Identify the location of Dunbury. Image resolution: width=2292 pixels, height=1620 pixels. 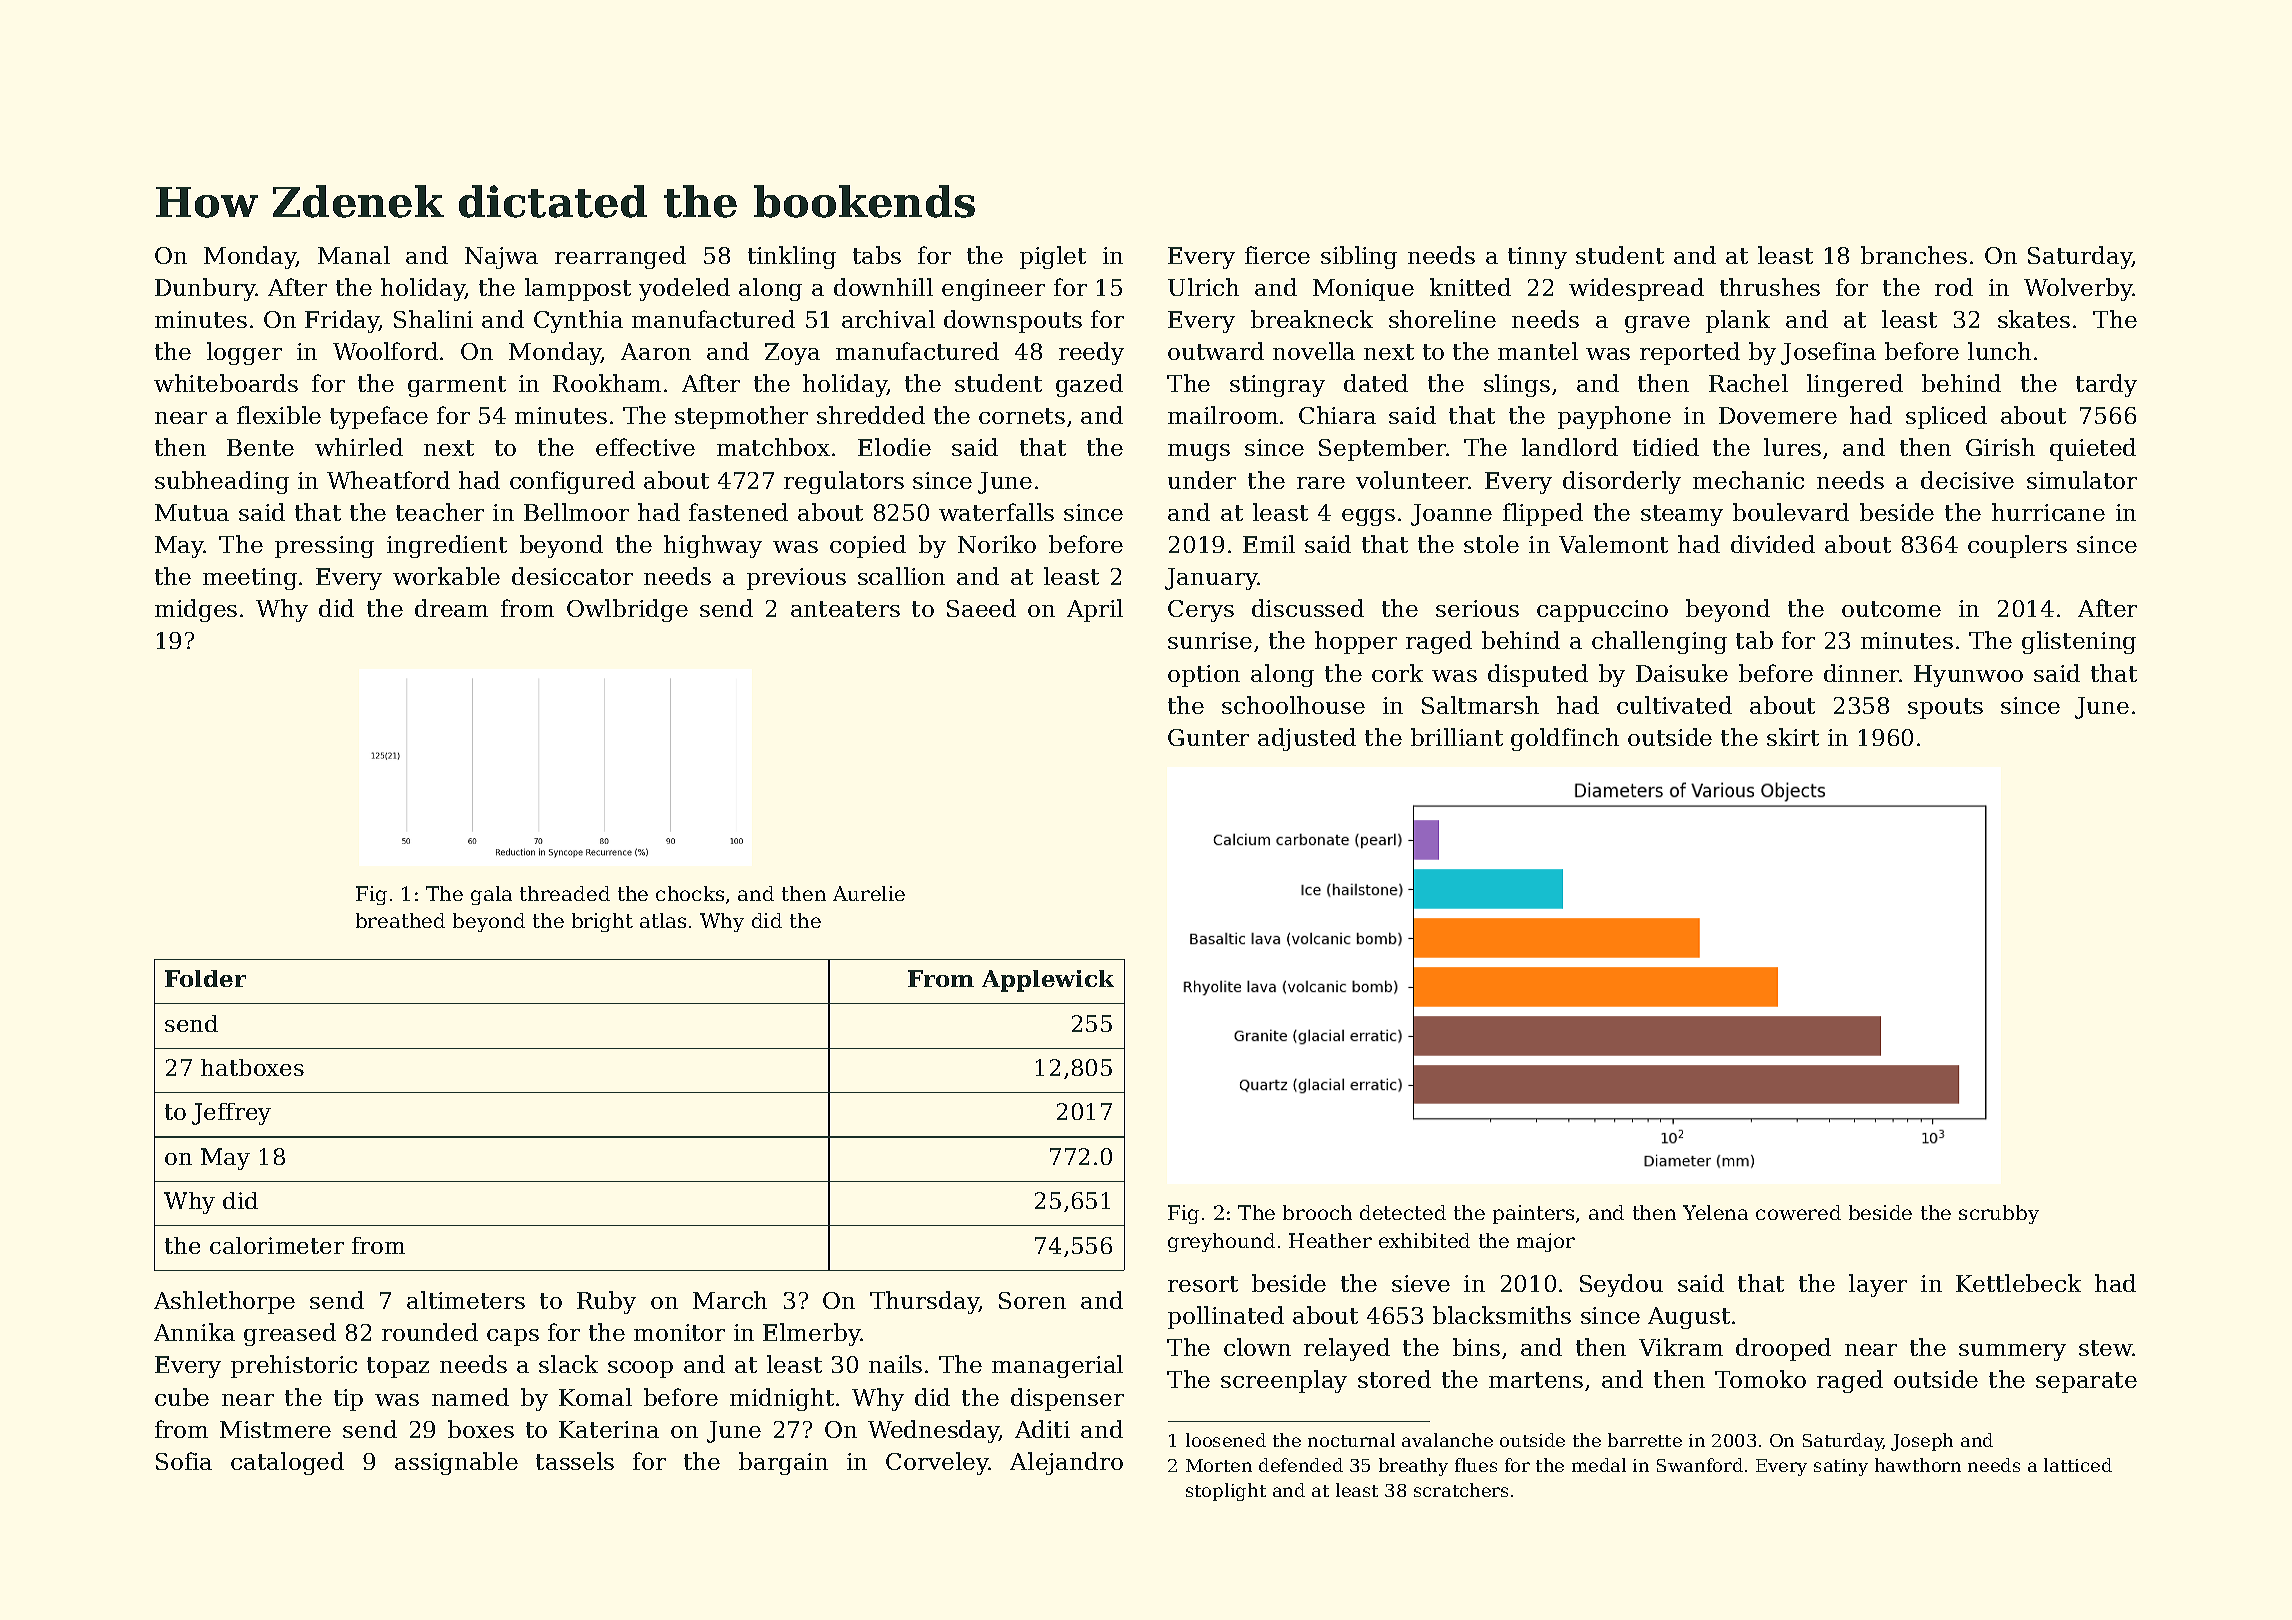
(205, 289).
